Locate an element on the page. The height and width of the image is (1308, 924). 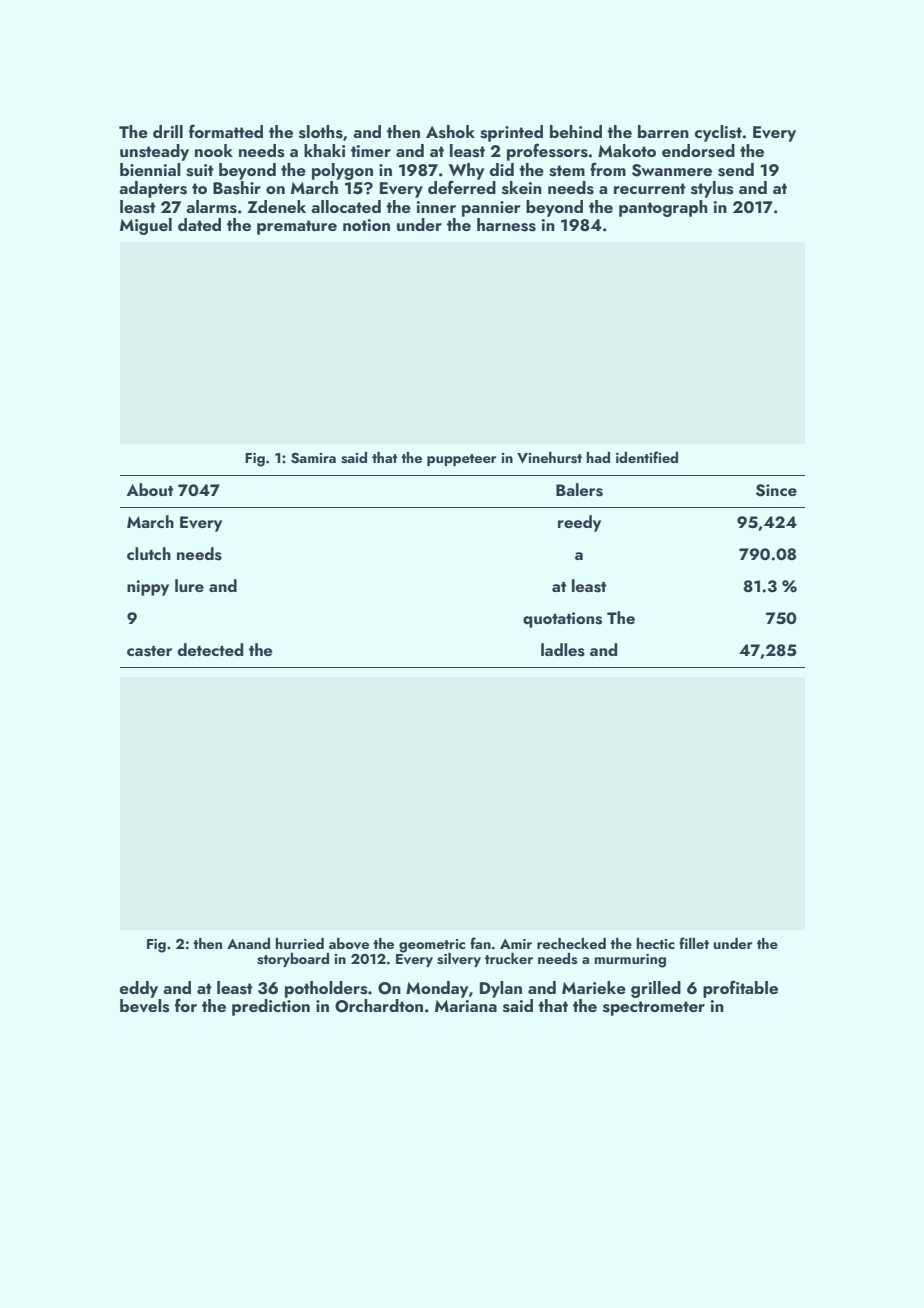
potholders is located at coordinates (326, 989).
